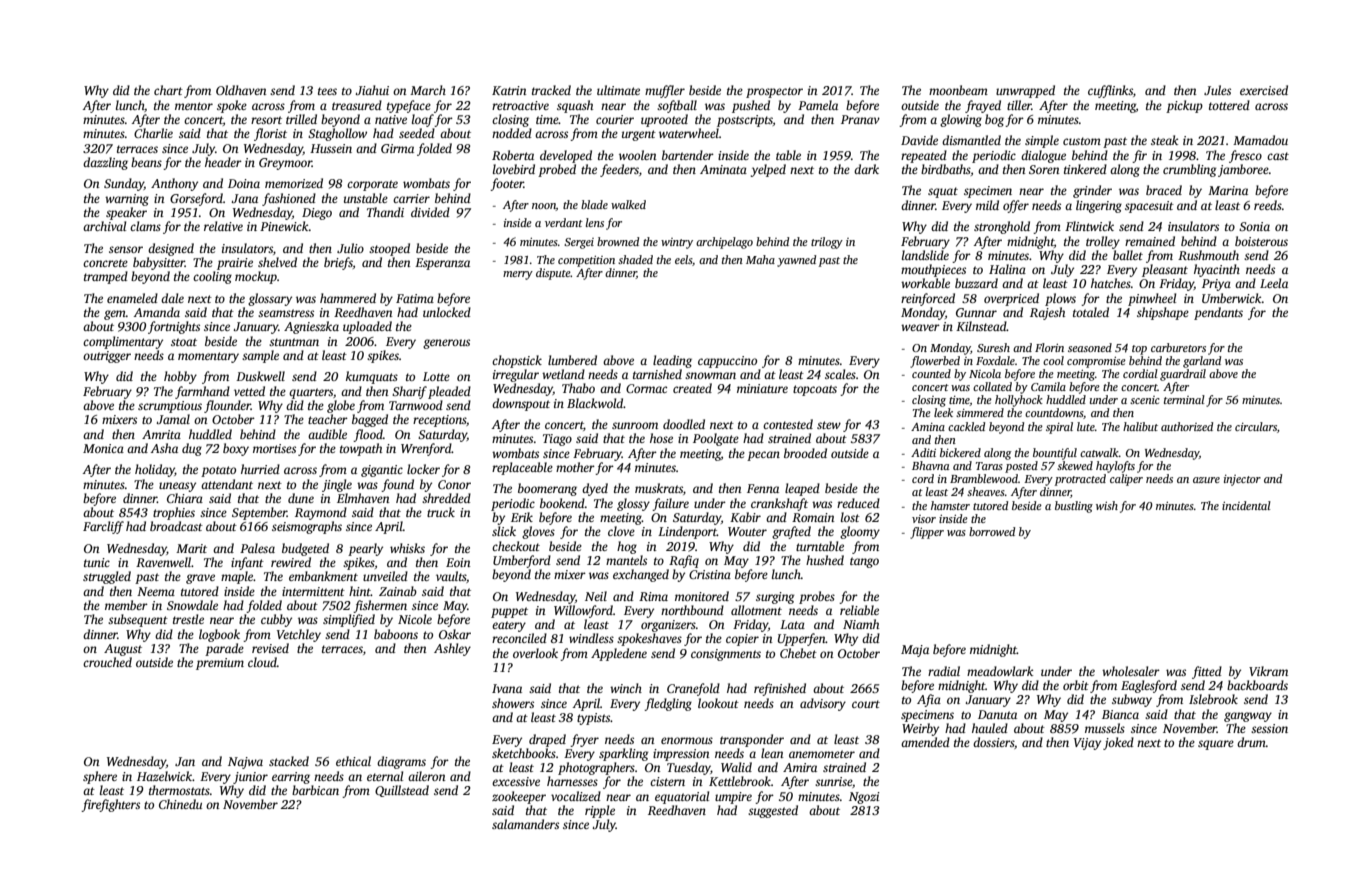 Image resolution: width=1372 pixels, height=887 pixels. I want to click on sphere, so click(100, 777).
